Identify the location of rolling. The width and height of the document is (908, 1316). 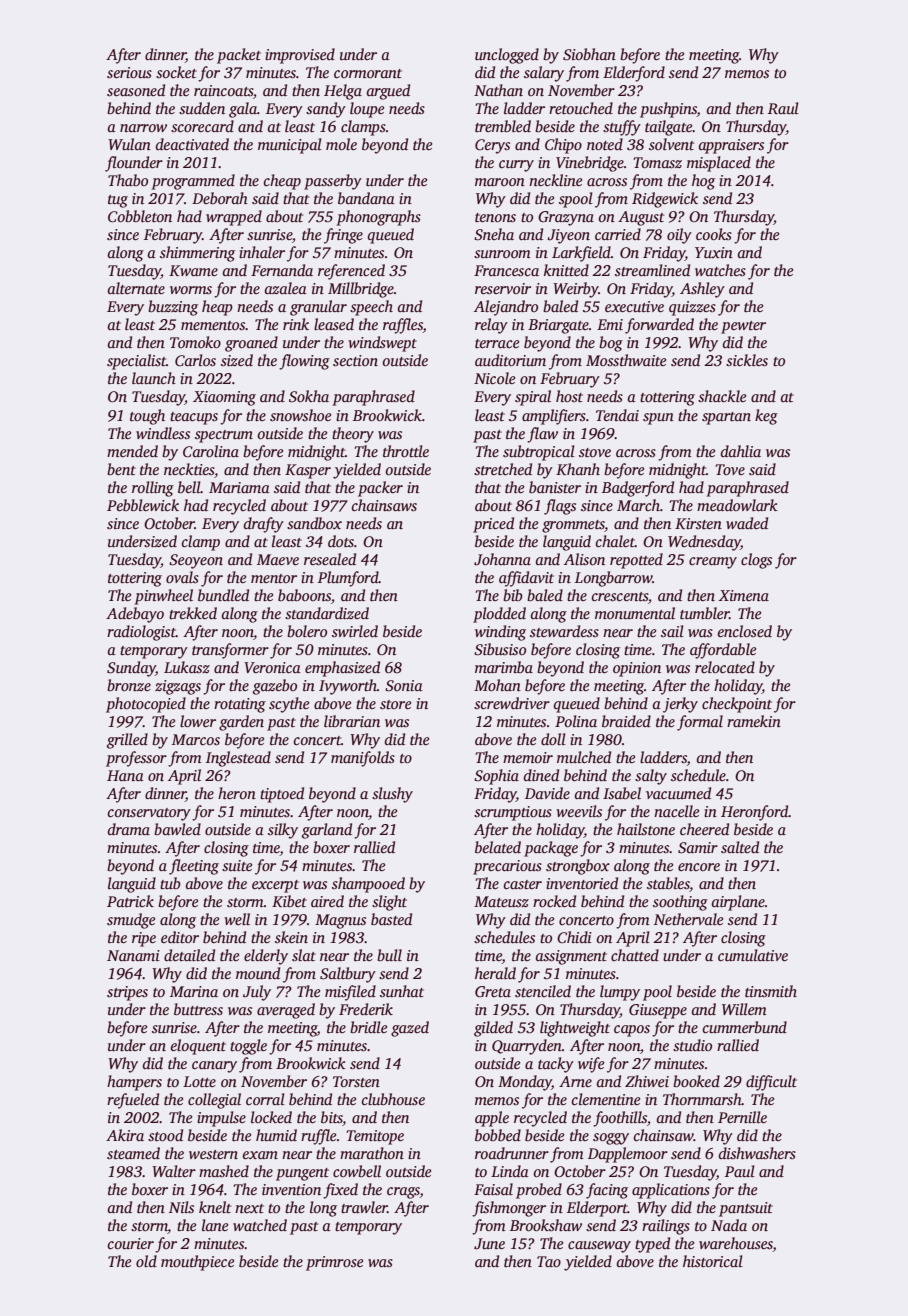
(153, 489).
